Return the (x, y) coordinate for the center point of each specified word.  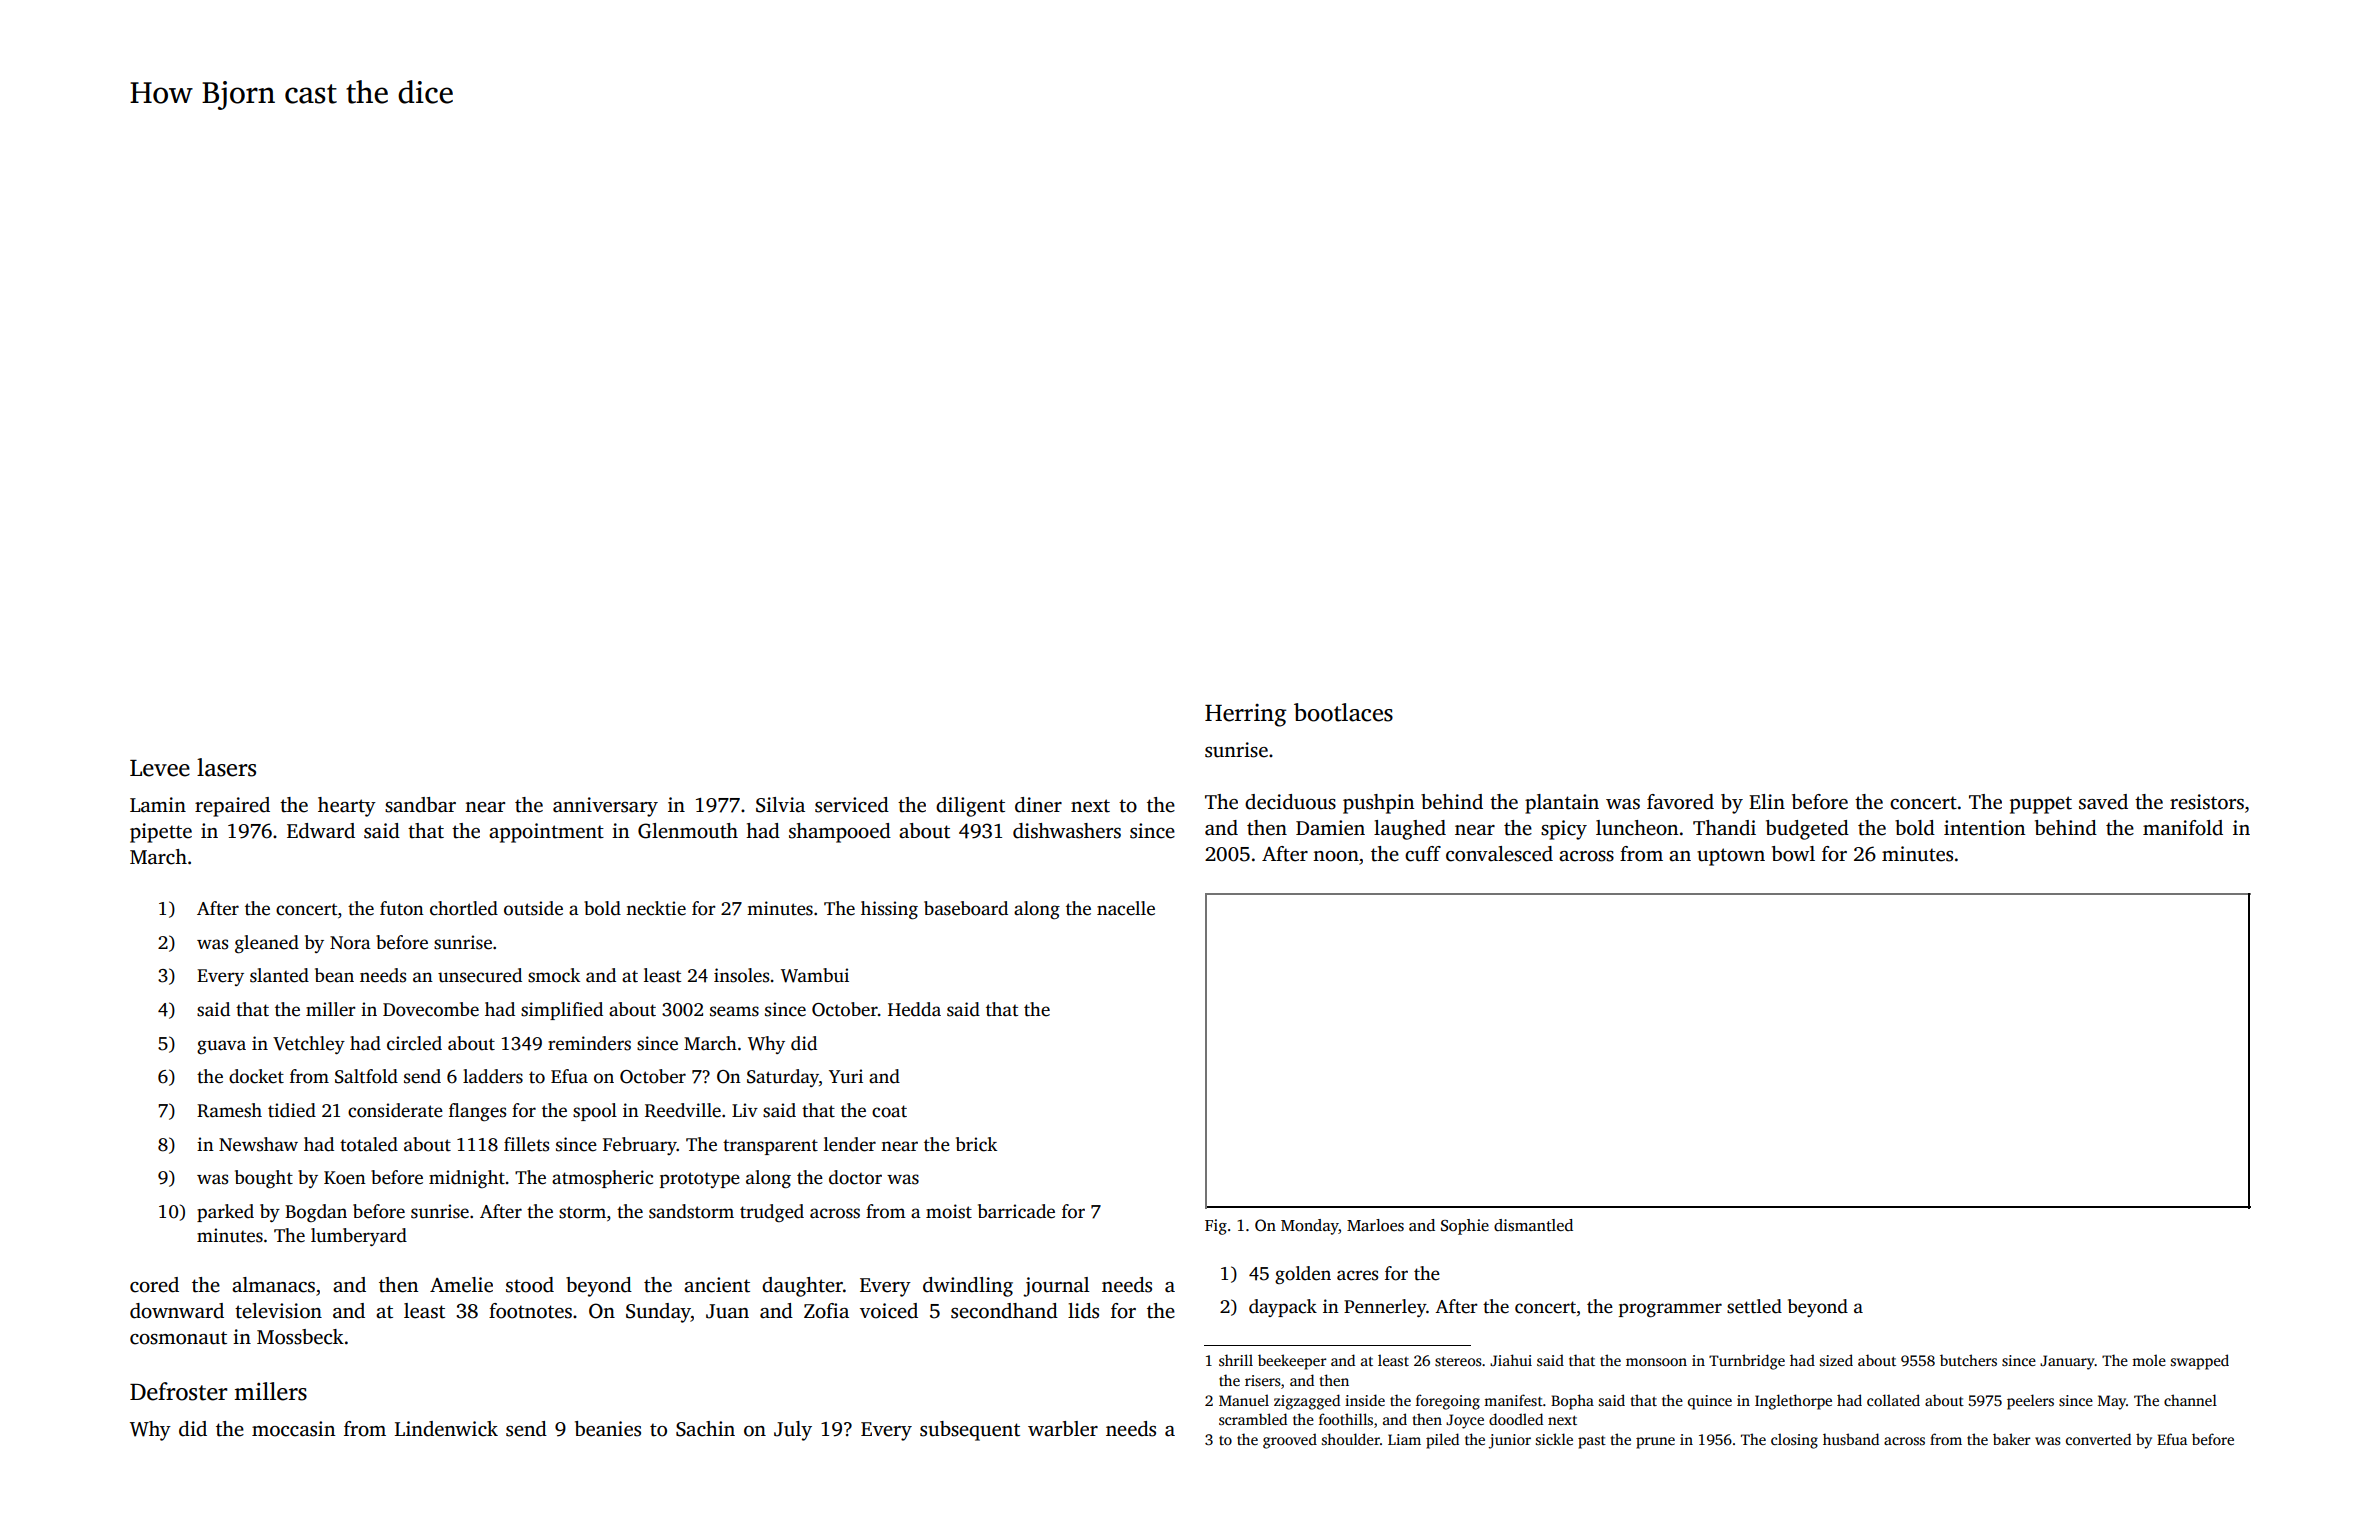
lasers (226, 767)
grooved (1290, 1441)
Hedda (914, 1009)
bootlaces (1343, 712)
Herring (1245, 715)
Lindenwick (446, 1429)
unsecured (480, 975)
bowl (1793, 854)
